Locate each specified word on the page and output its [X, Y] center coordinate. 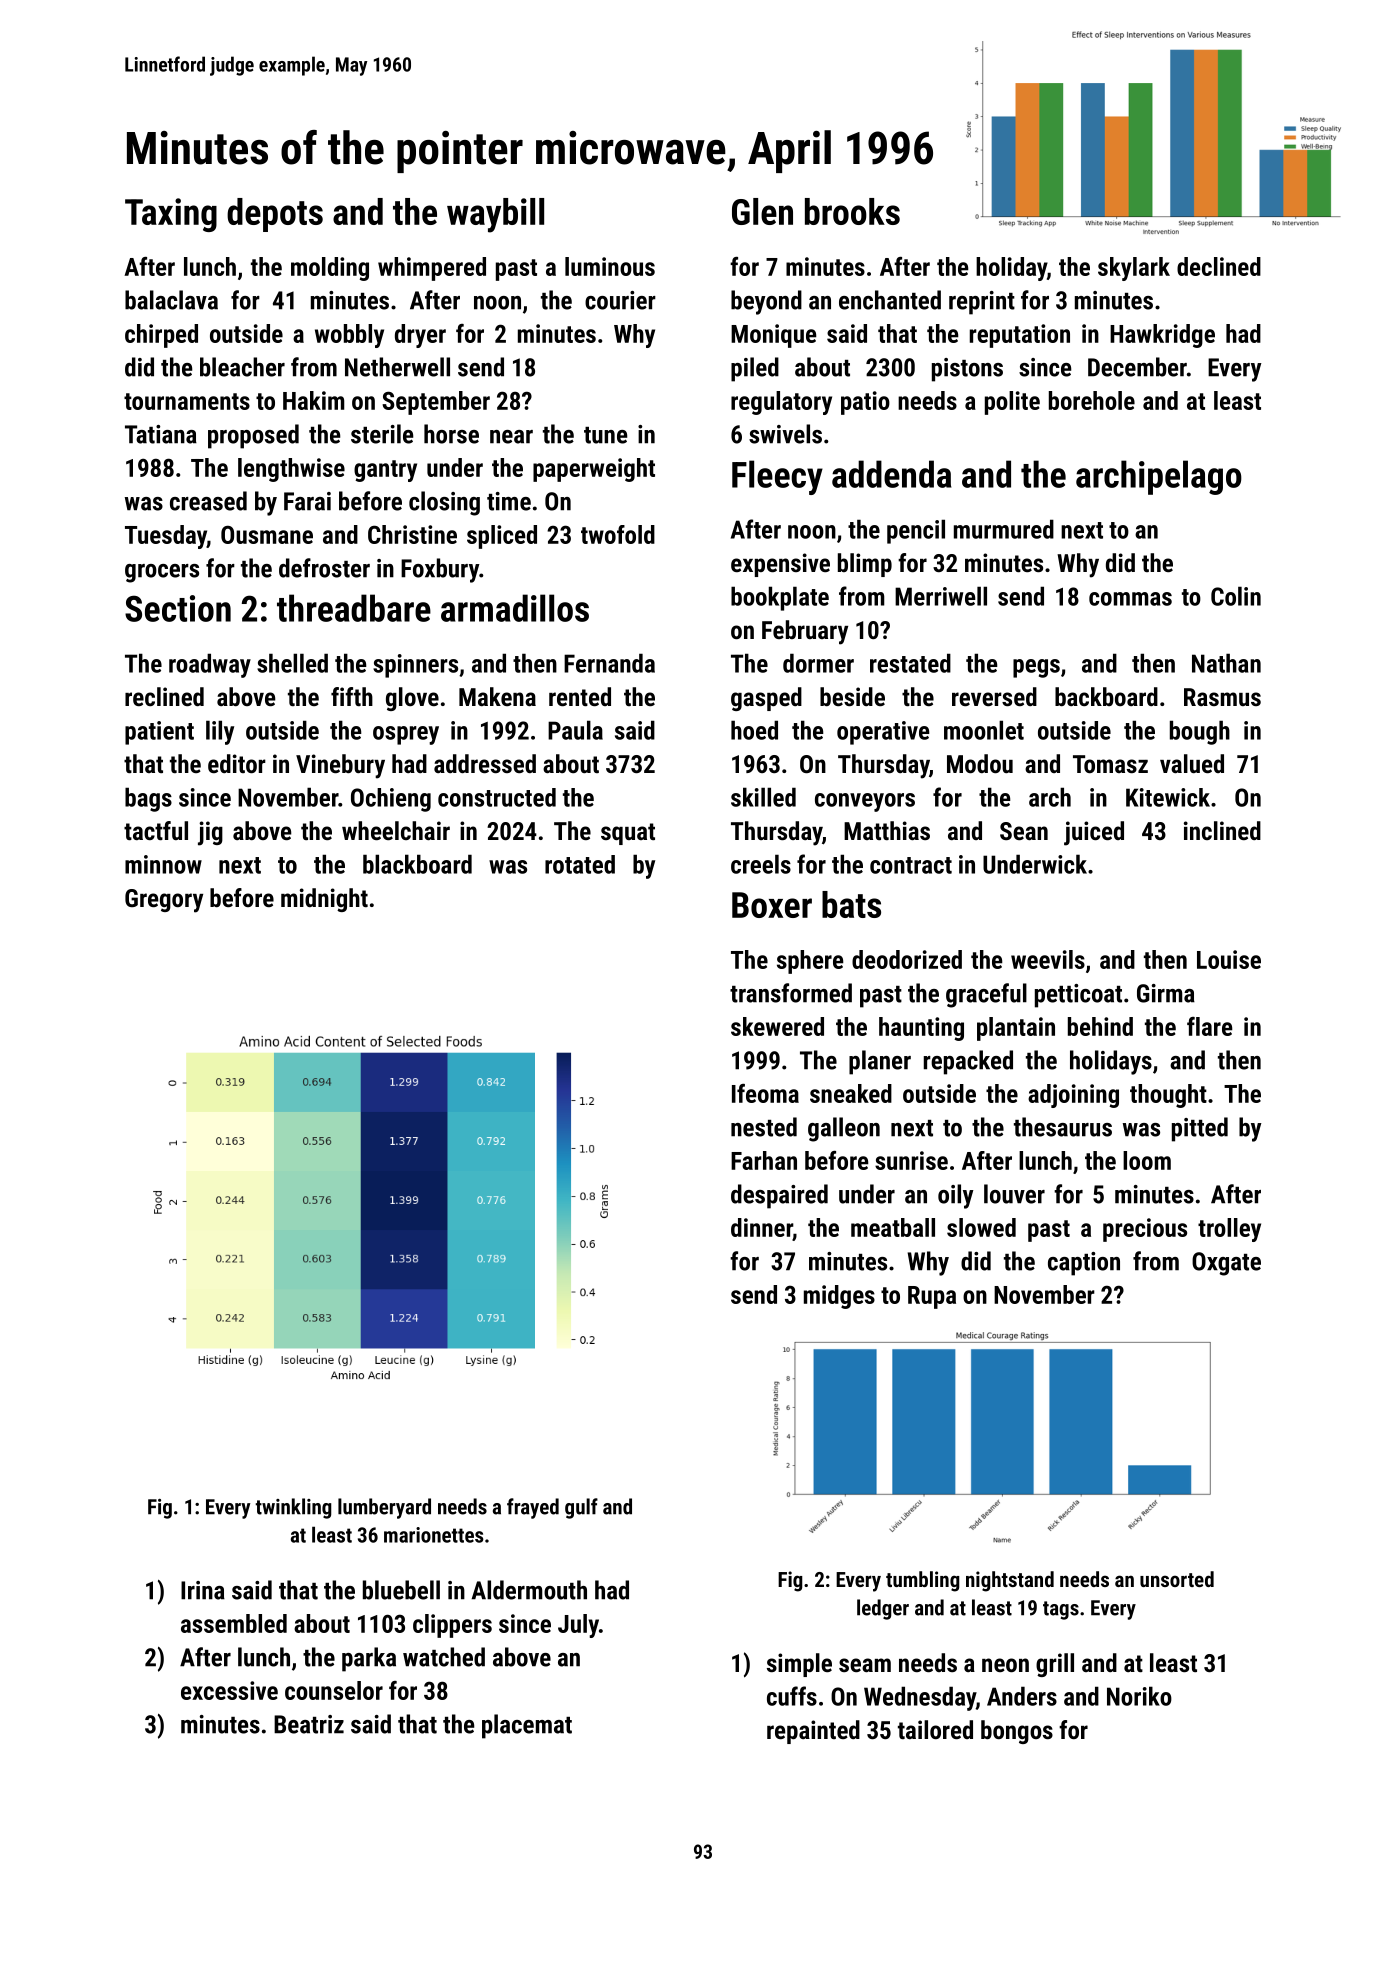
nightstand [1010, 1581]
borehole [1092, 400]
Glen [762, 211]
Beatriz [309, 1724]
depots [275, 215]
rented [580, 696]
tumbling [923, 1581]
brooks [852, 211]
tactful [156, 830]
